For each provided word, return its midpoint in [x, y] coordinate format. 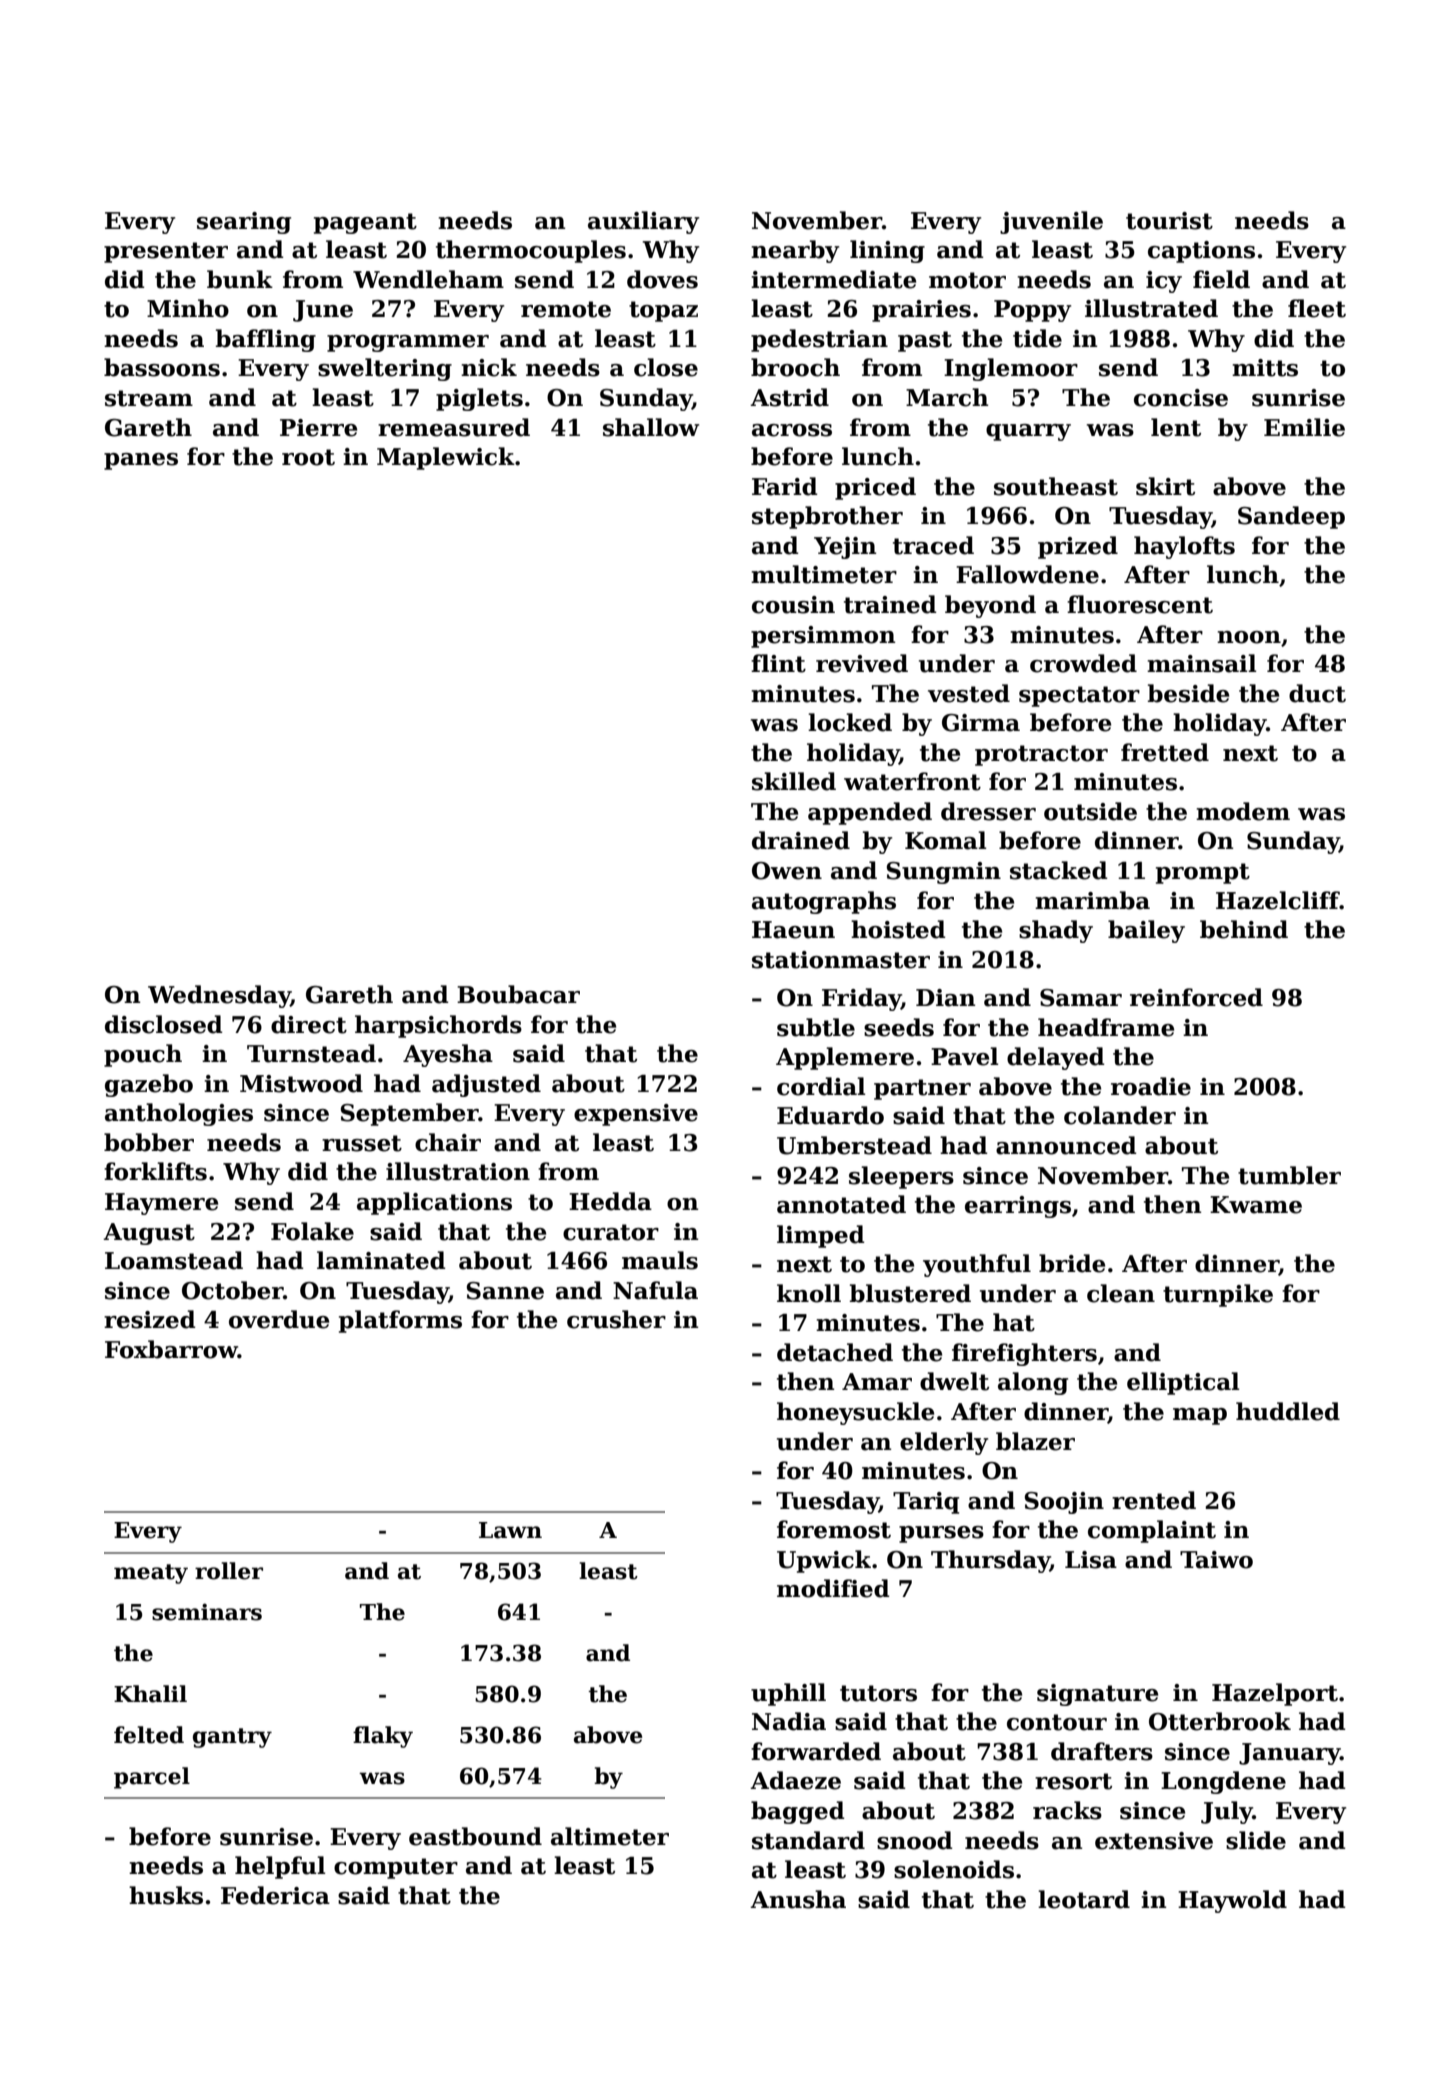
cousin [793, 605]
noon [1249, 637]
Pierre [318, 428]
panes [141, 461]
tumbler [1289, 1175]
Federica [275, 1895]
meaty [151, 1574]
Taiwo [1216, 1560]
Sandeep [1291, 517]
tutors [878, 1693]
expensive [636, 1115]
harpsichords [438, 1026]
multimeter [824, 574]
